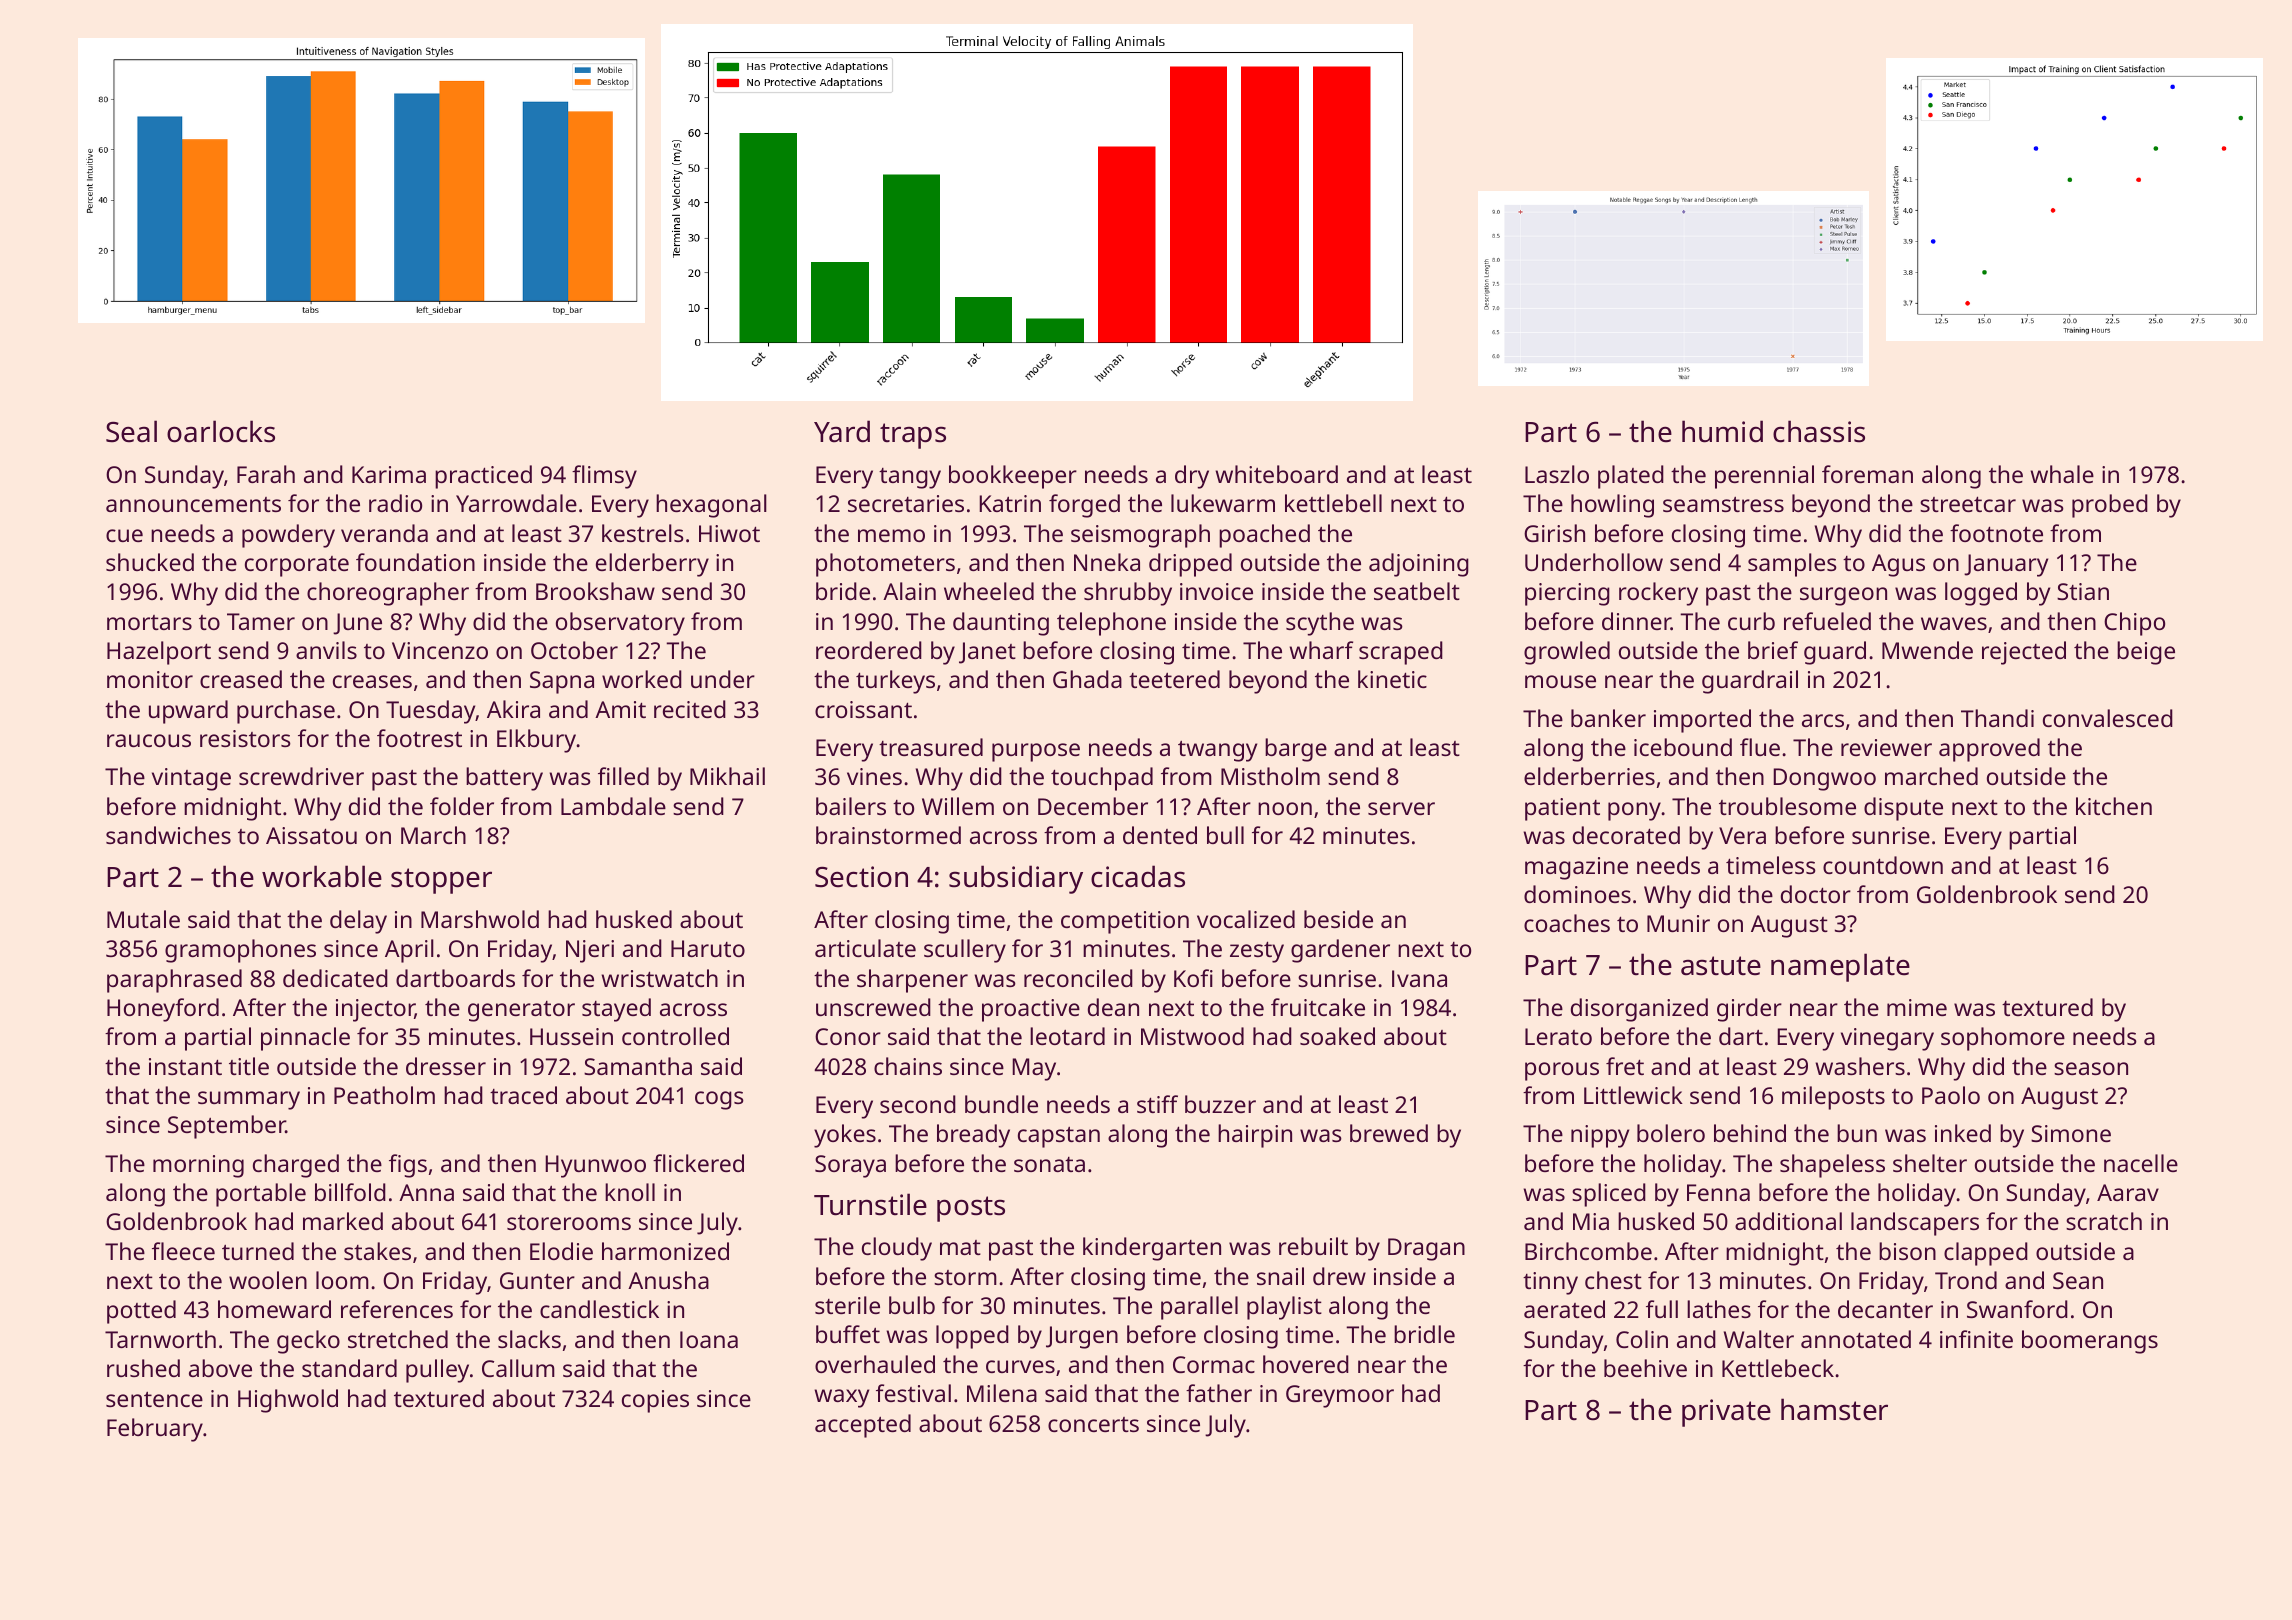 This image has width=2292, height=1620. I want to click on traps, so click(913, 436).
